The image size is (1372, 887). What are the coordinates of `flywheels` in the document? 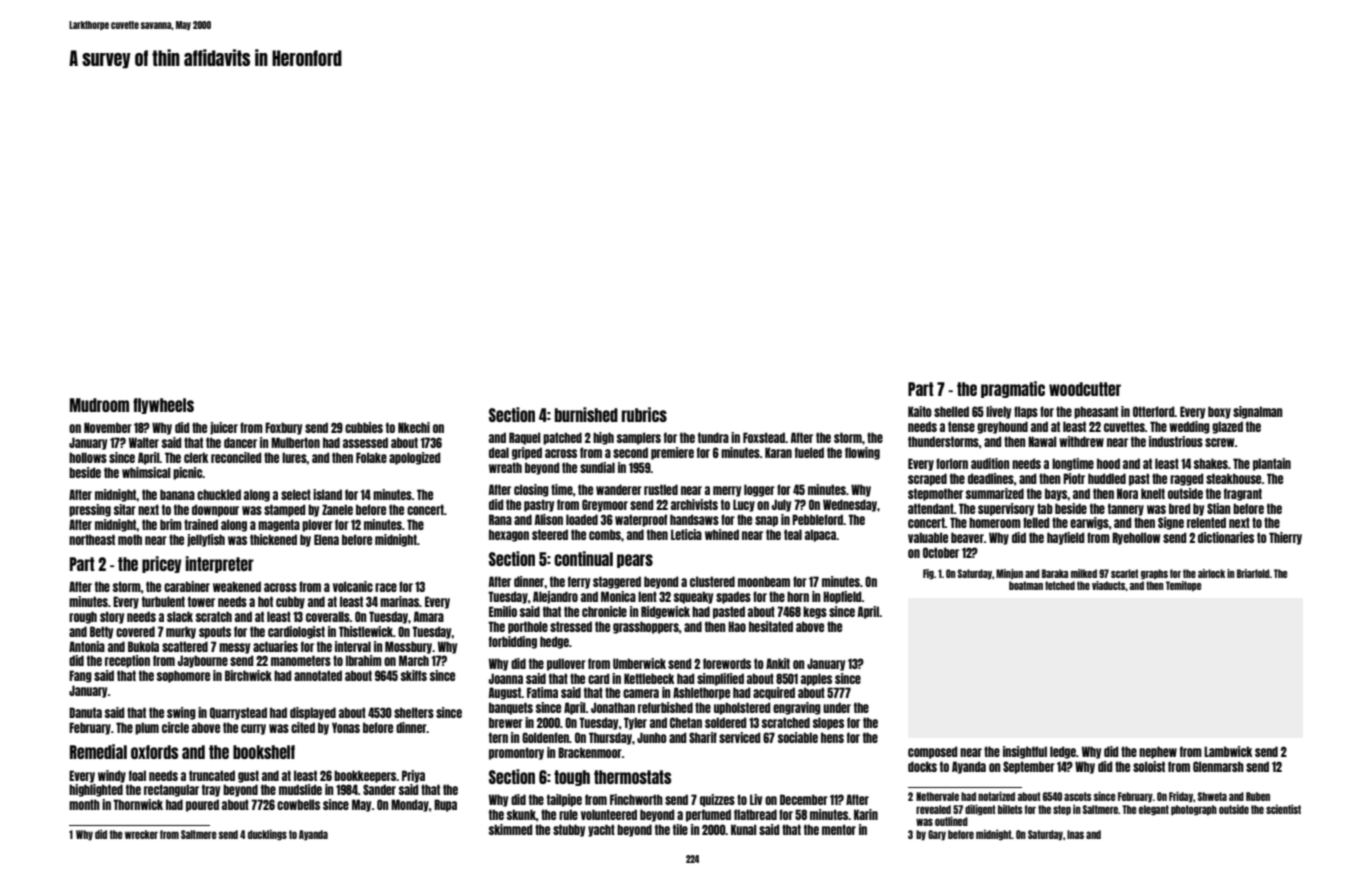 It's located at (163, 406).
